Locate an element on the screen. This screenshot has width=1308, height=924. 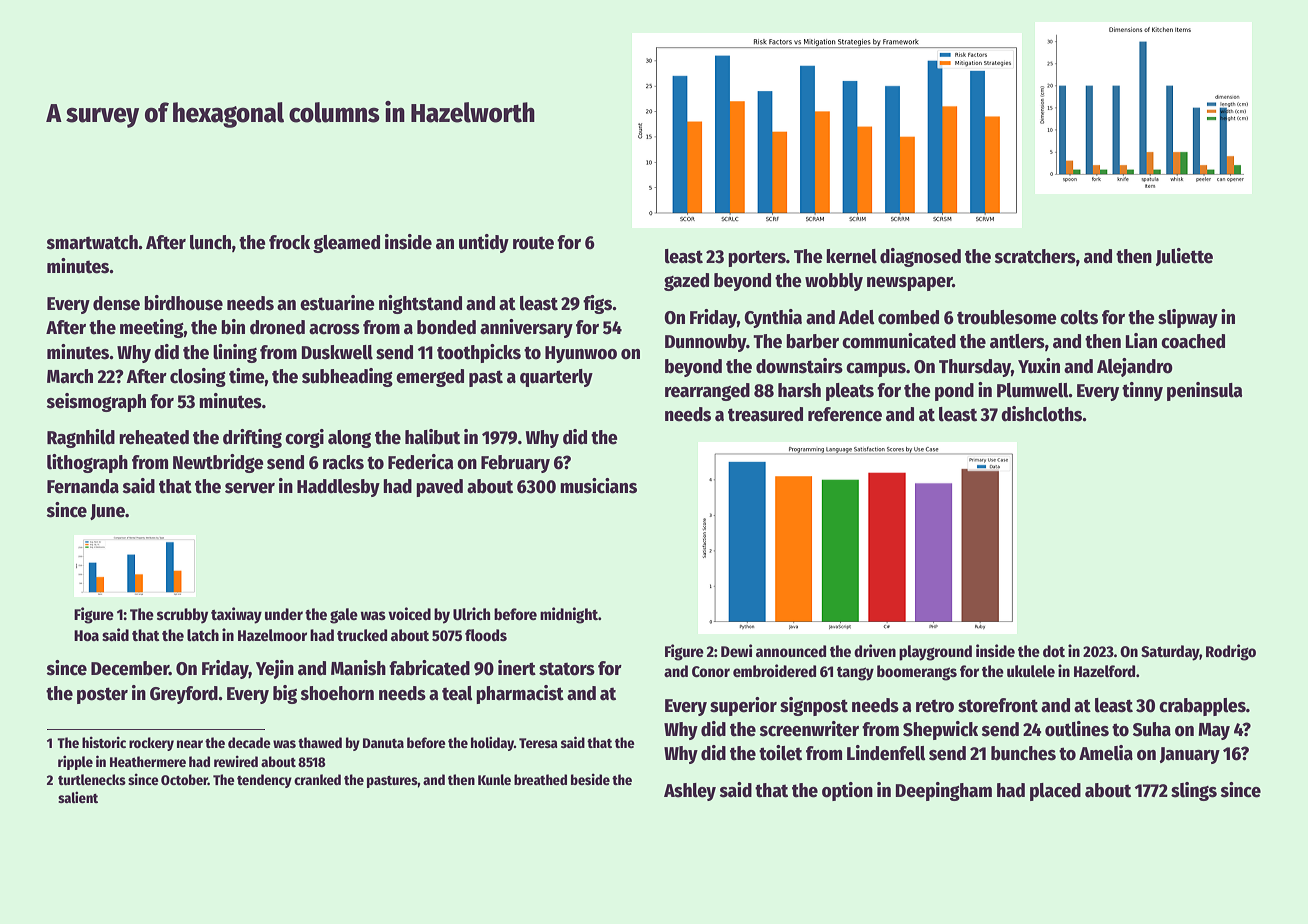
rockery is located at coordinates (151, 744).
